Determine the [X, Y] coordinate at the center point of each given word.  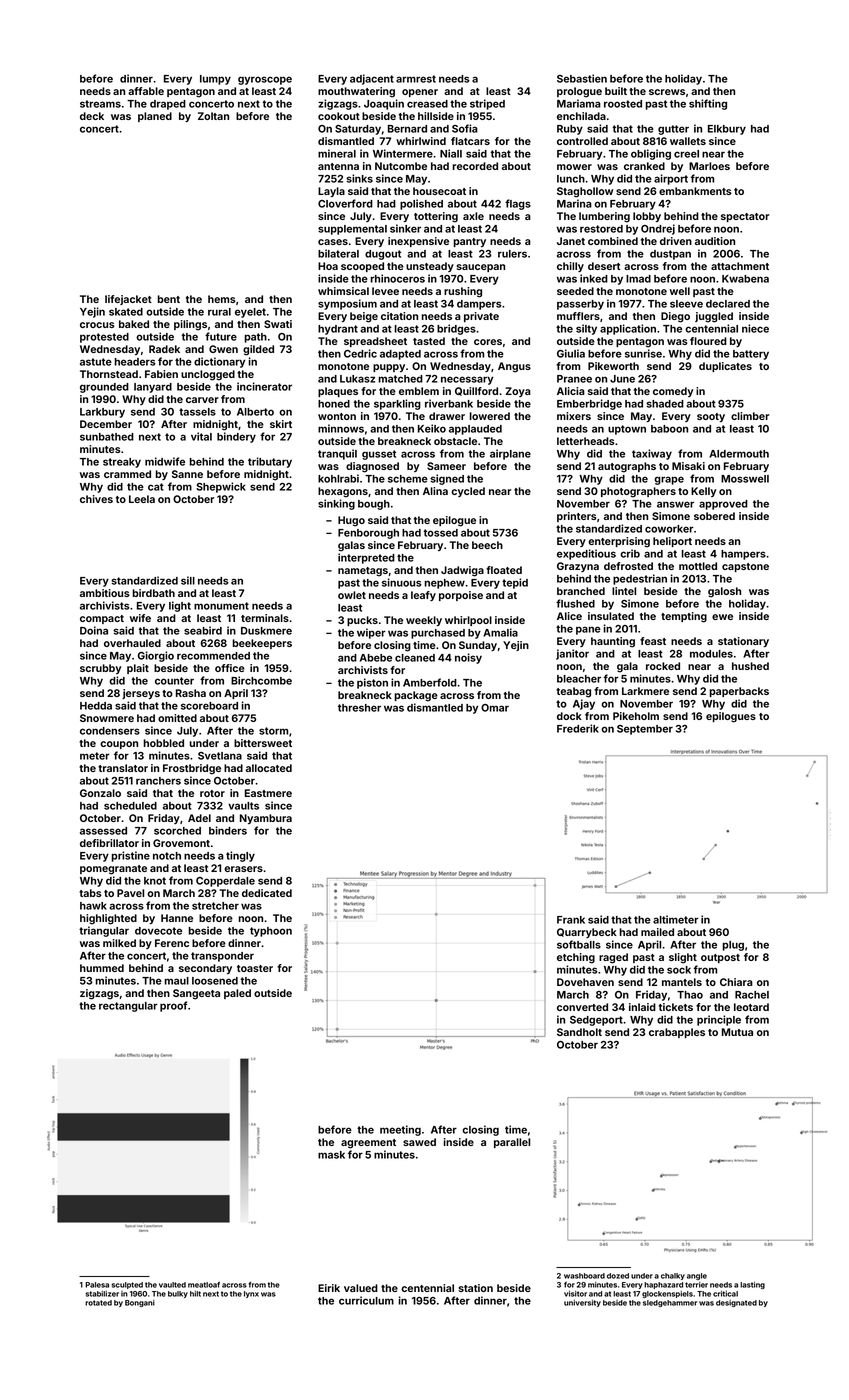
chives [96, 499]
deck [92, 116]
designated [736, 1303]
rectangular [128, 1007]
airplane [510, 454]
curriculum [366, 1300]
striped [487, 104]
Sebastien [582, 78]
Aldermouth [739, 454]
